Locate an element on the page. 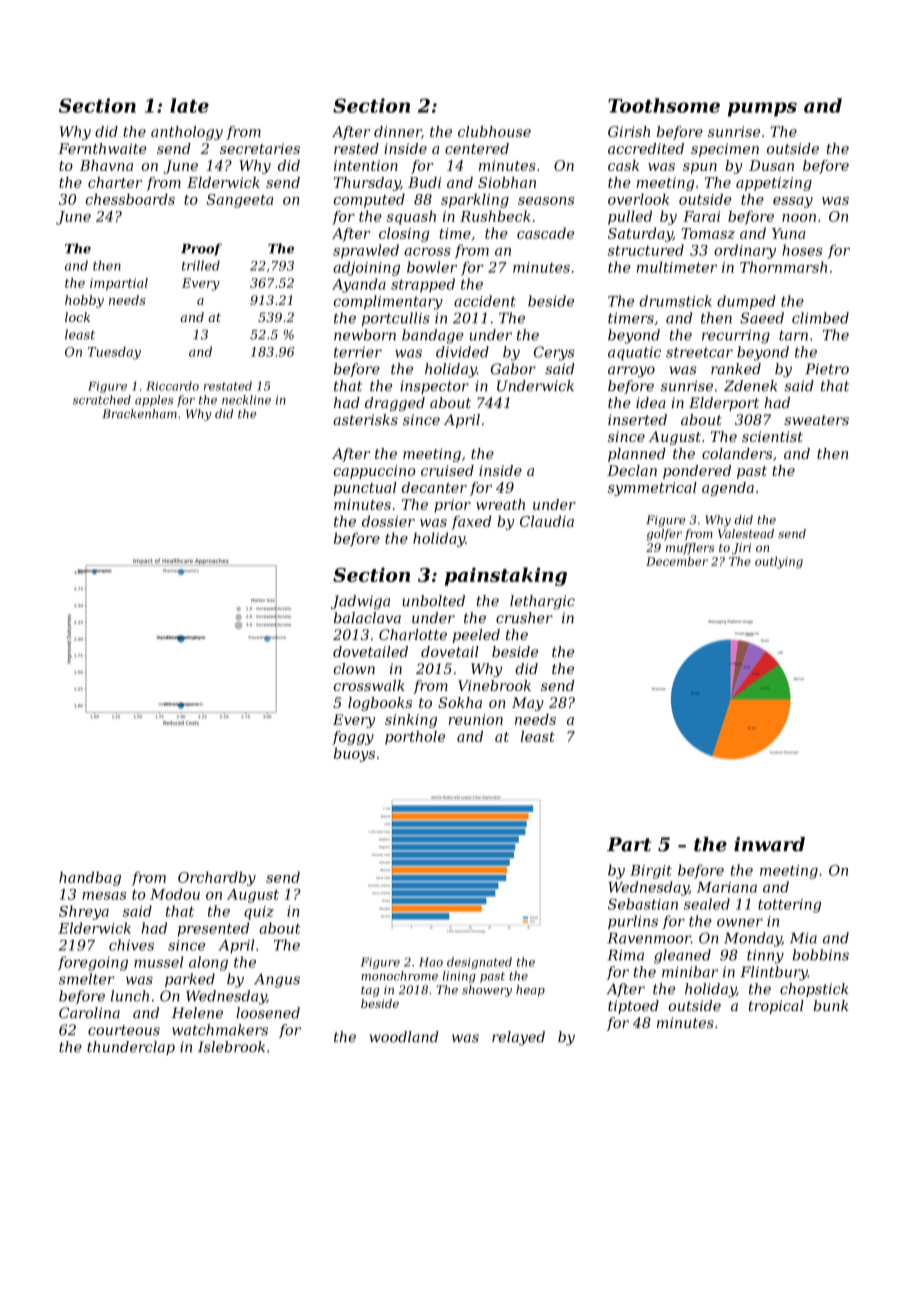 The image size is (908, 1316). chessboards is located at coordinates (130, 199).
